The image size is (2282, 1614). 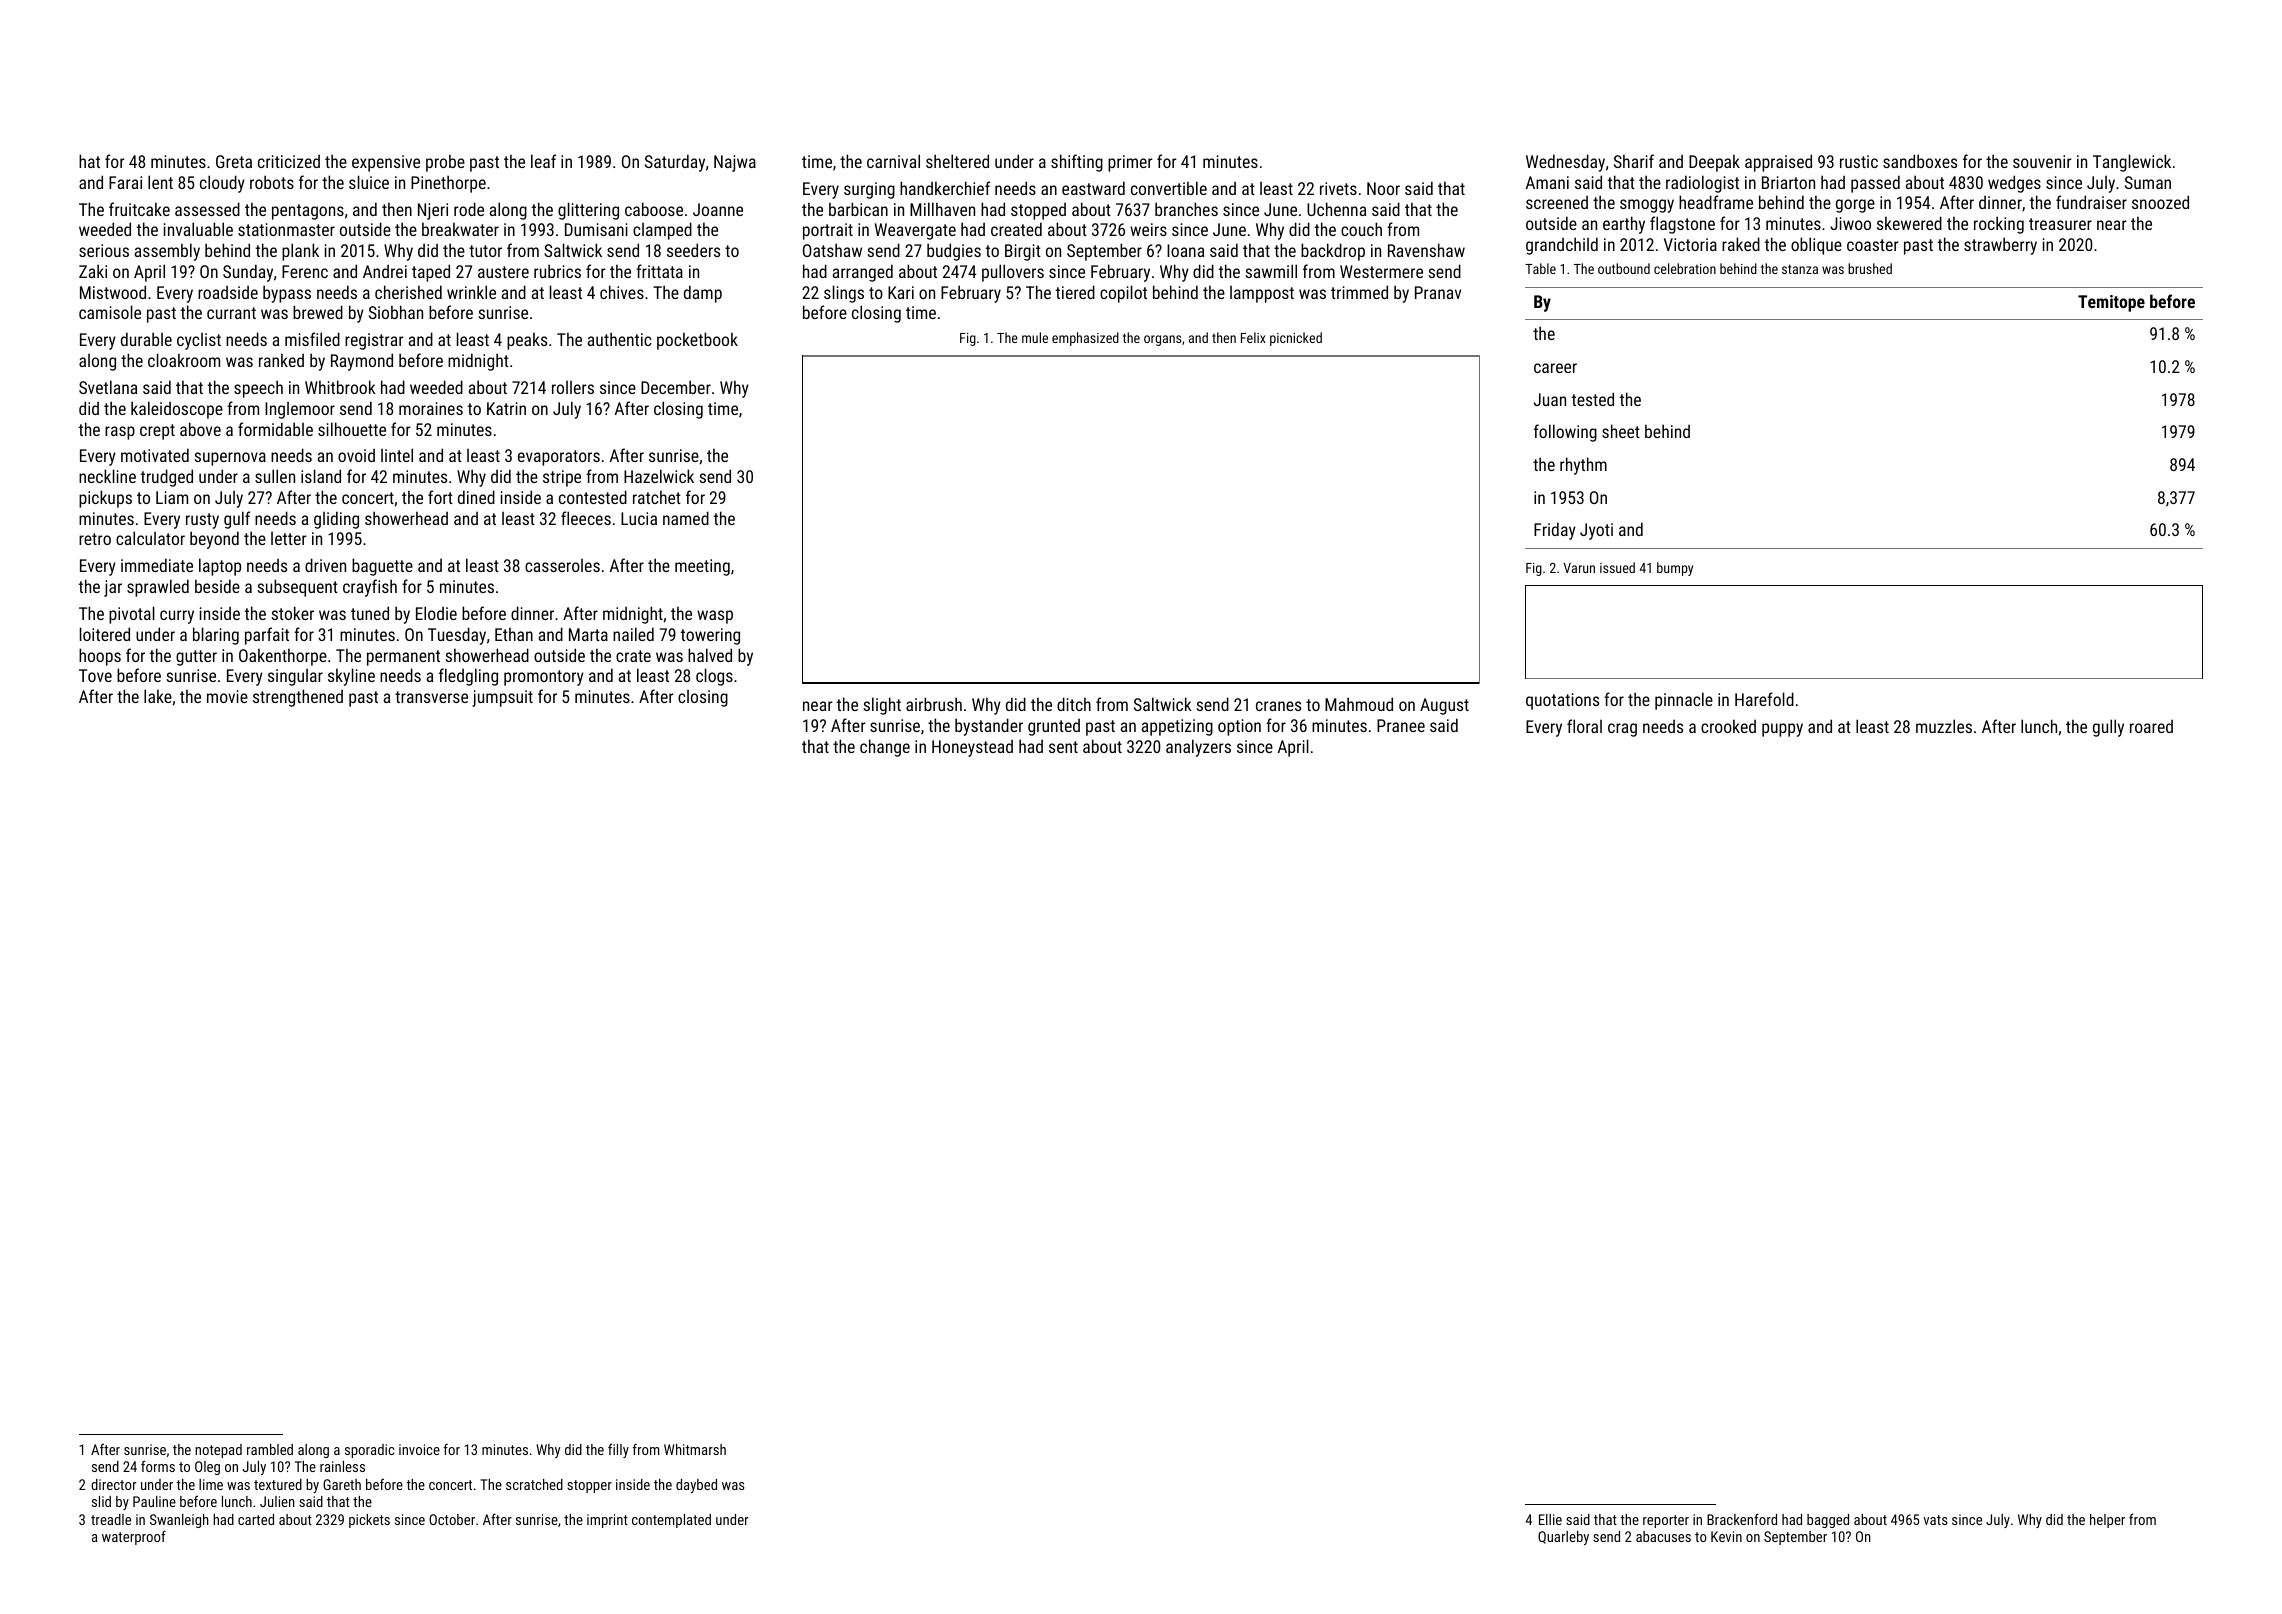 I want to click on daybed, so click(x=696, y=1486).
